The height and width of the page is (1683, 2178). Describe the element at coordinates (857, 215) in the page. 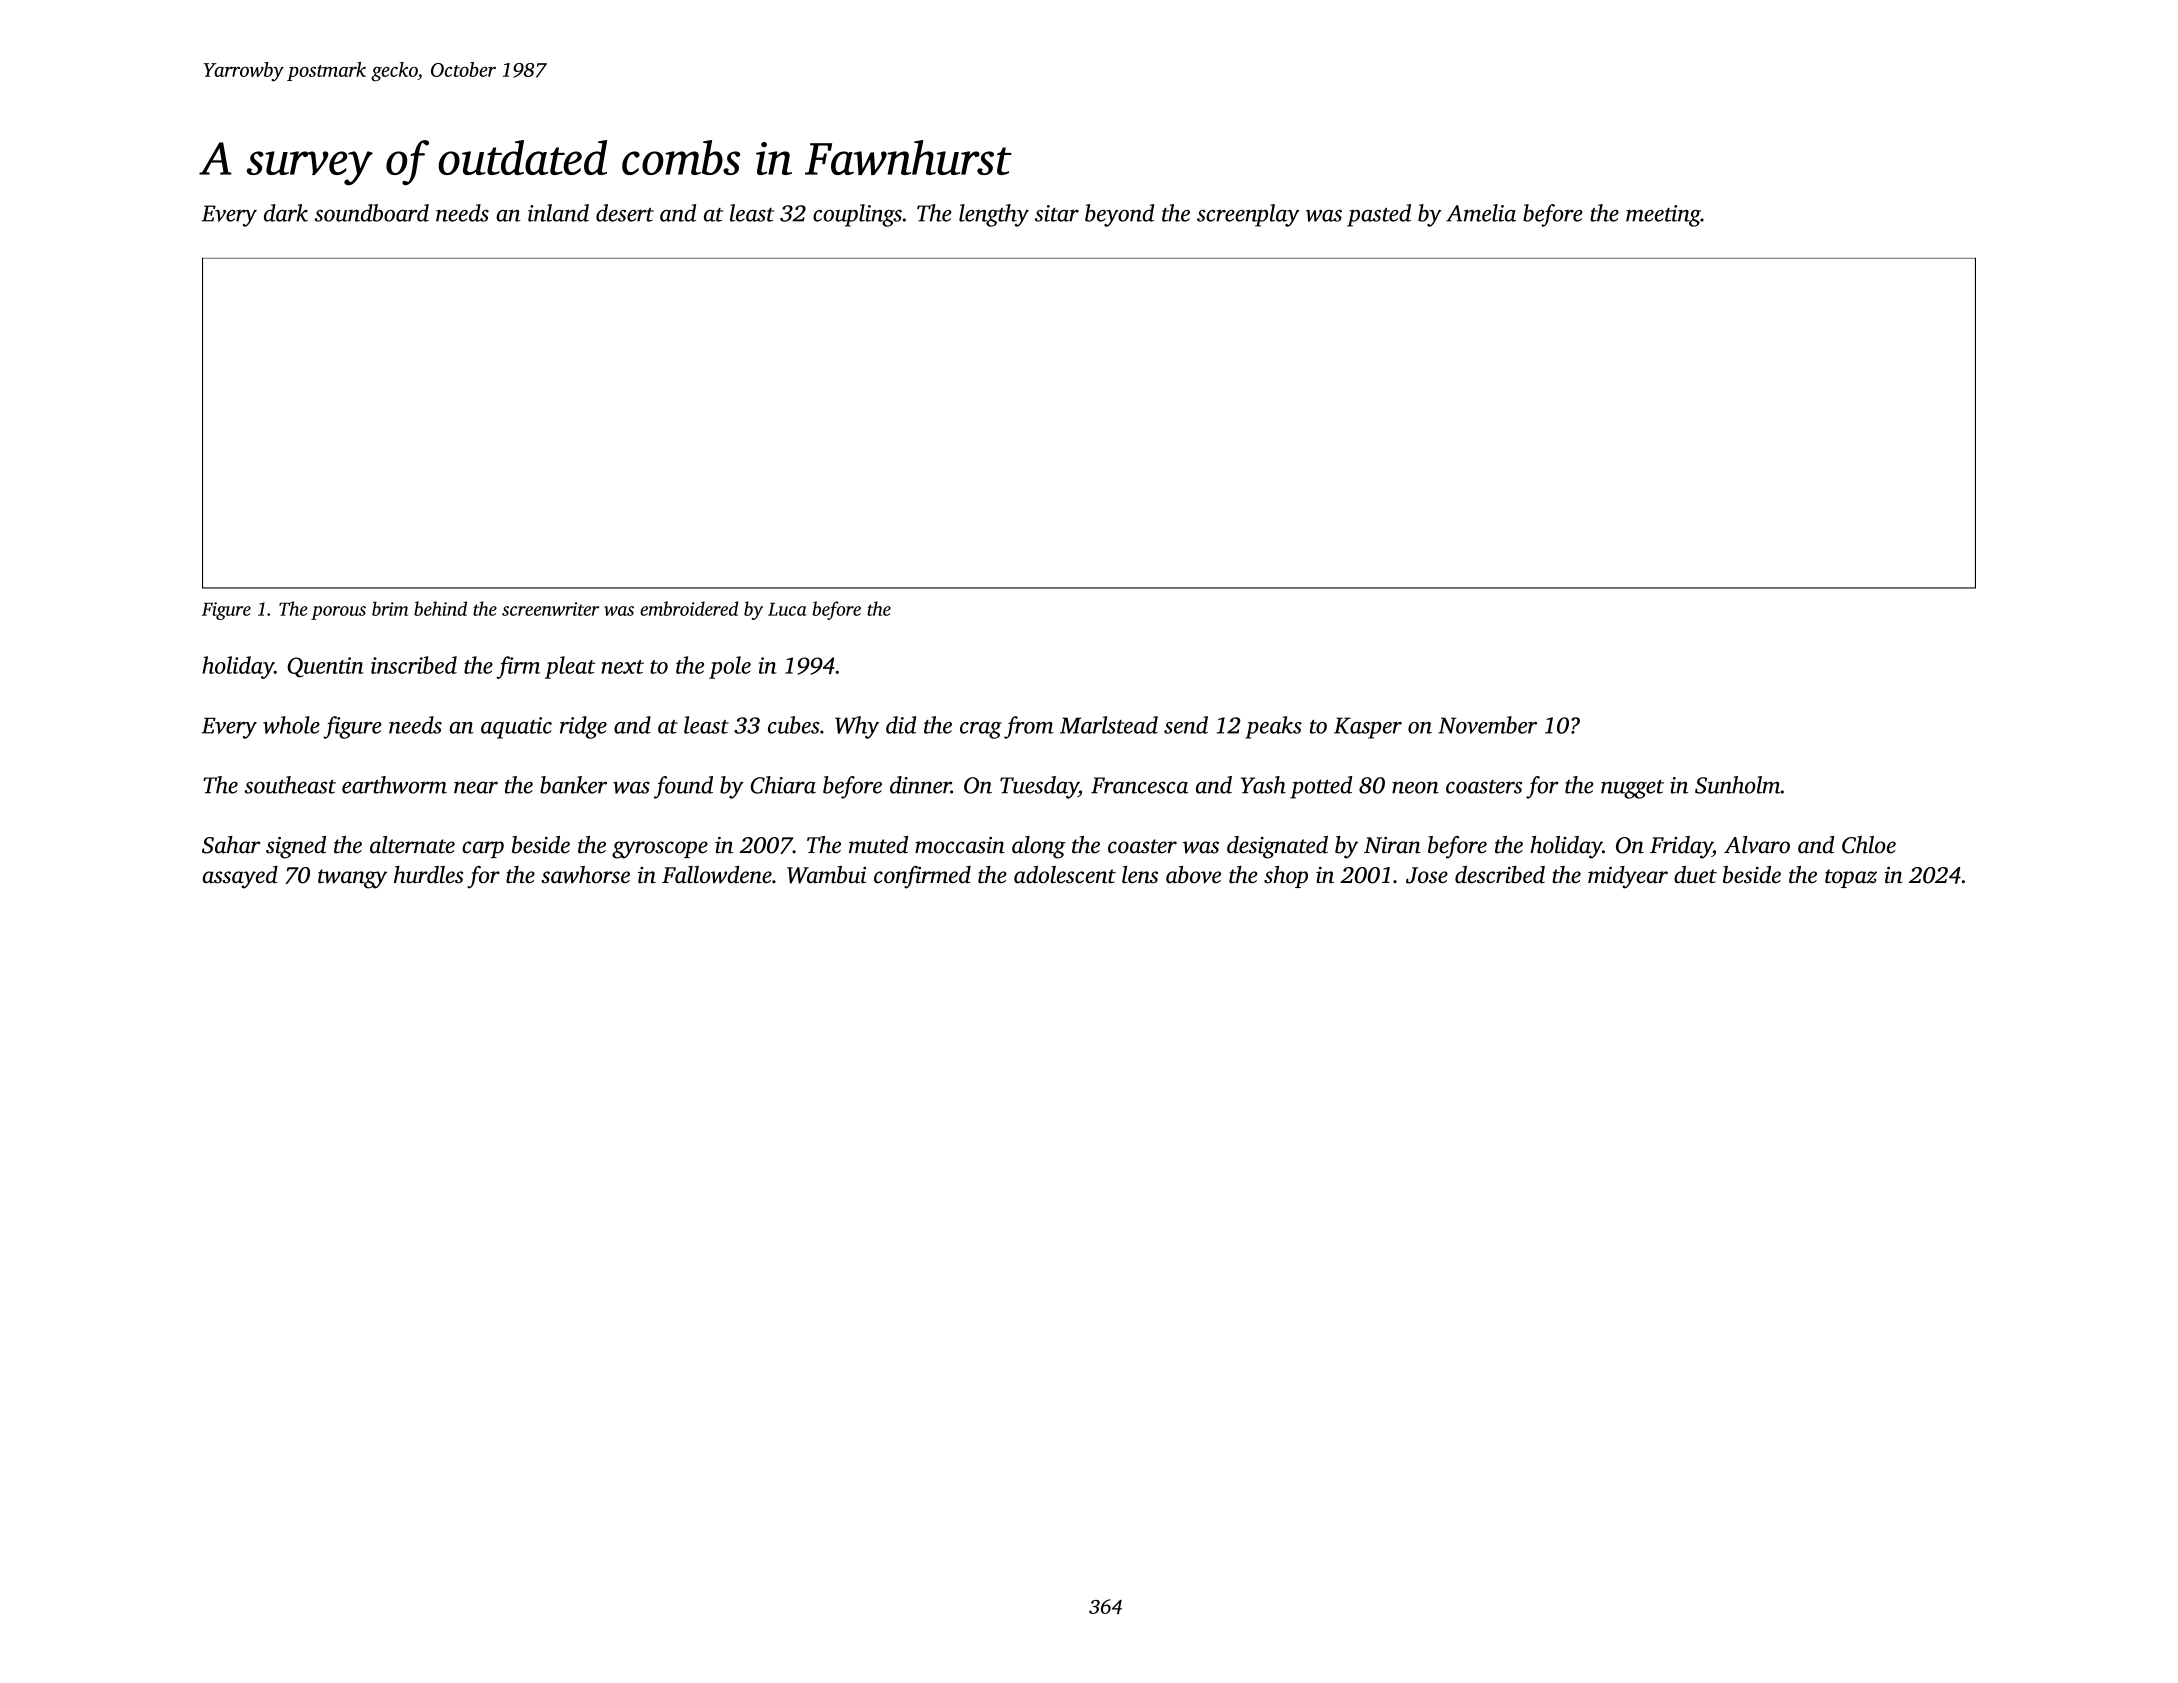

I see `couplings` at that location.
